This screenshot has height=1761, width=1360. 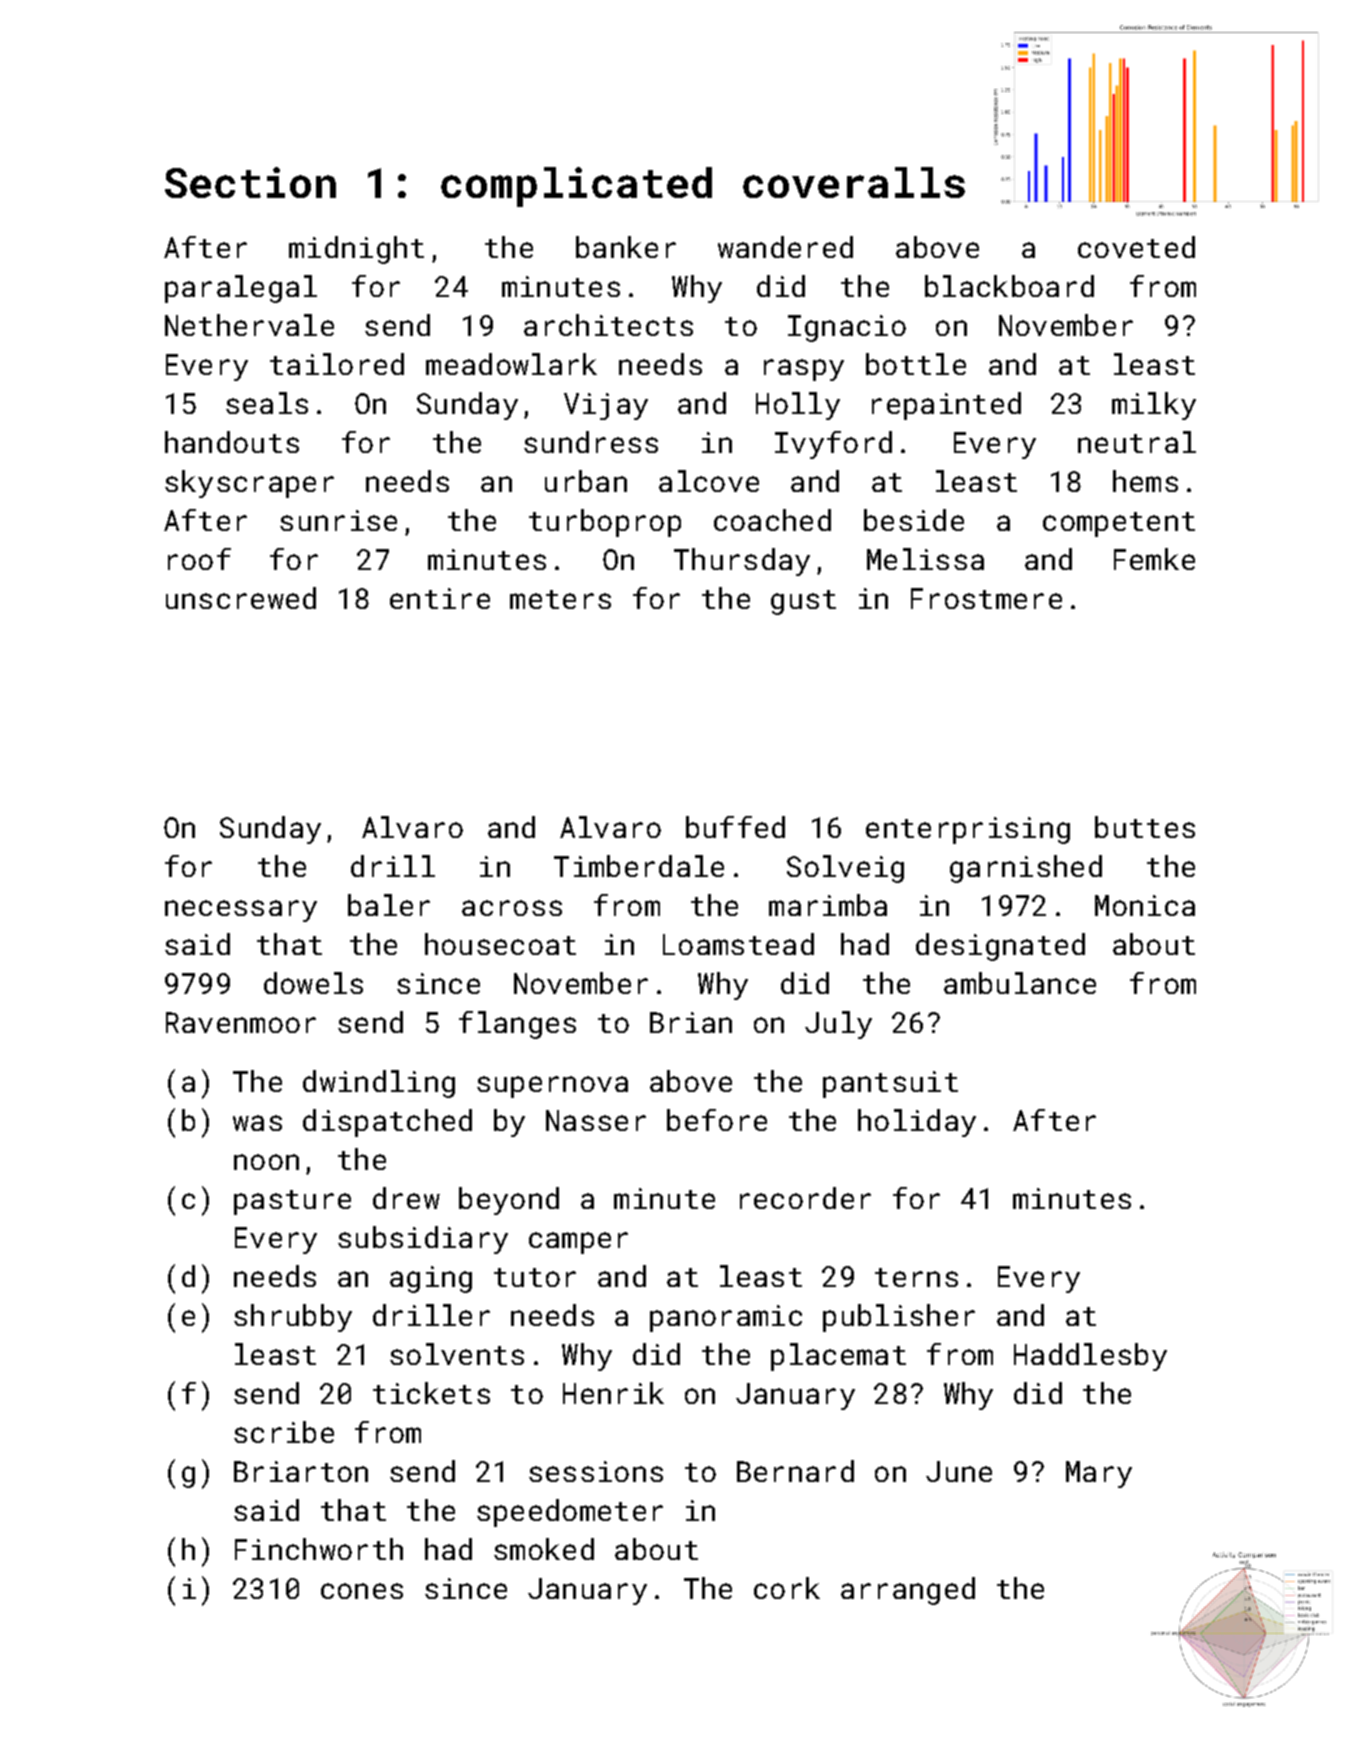 What do you see at coordinates (241, 911) in the screenshot?
I see `necessary` at bounding box center [241, 911].
